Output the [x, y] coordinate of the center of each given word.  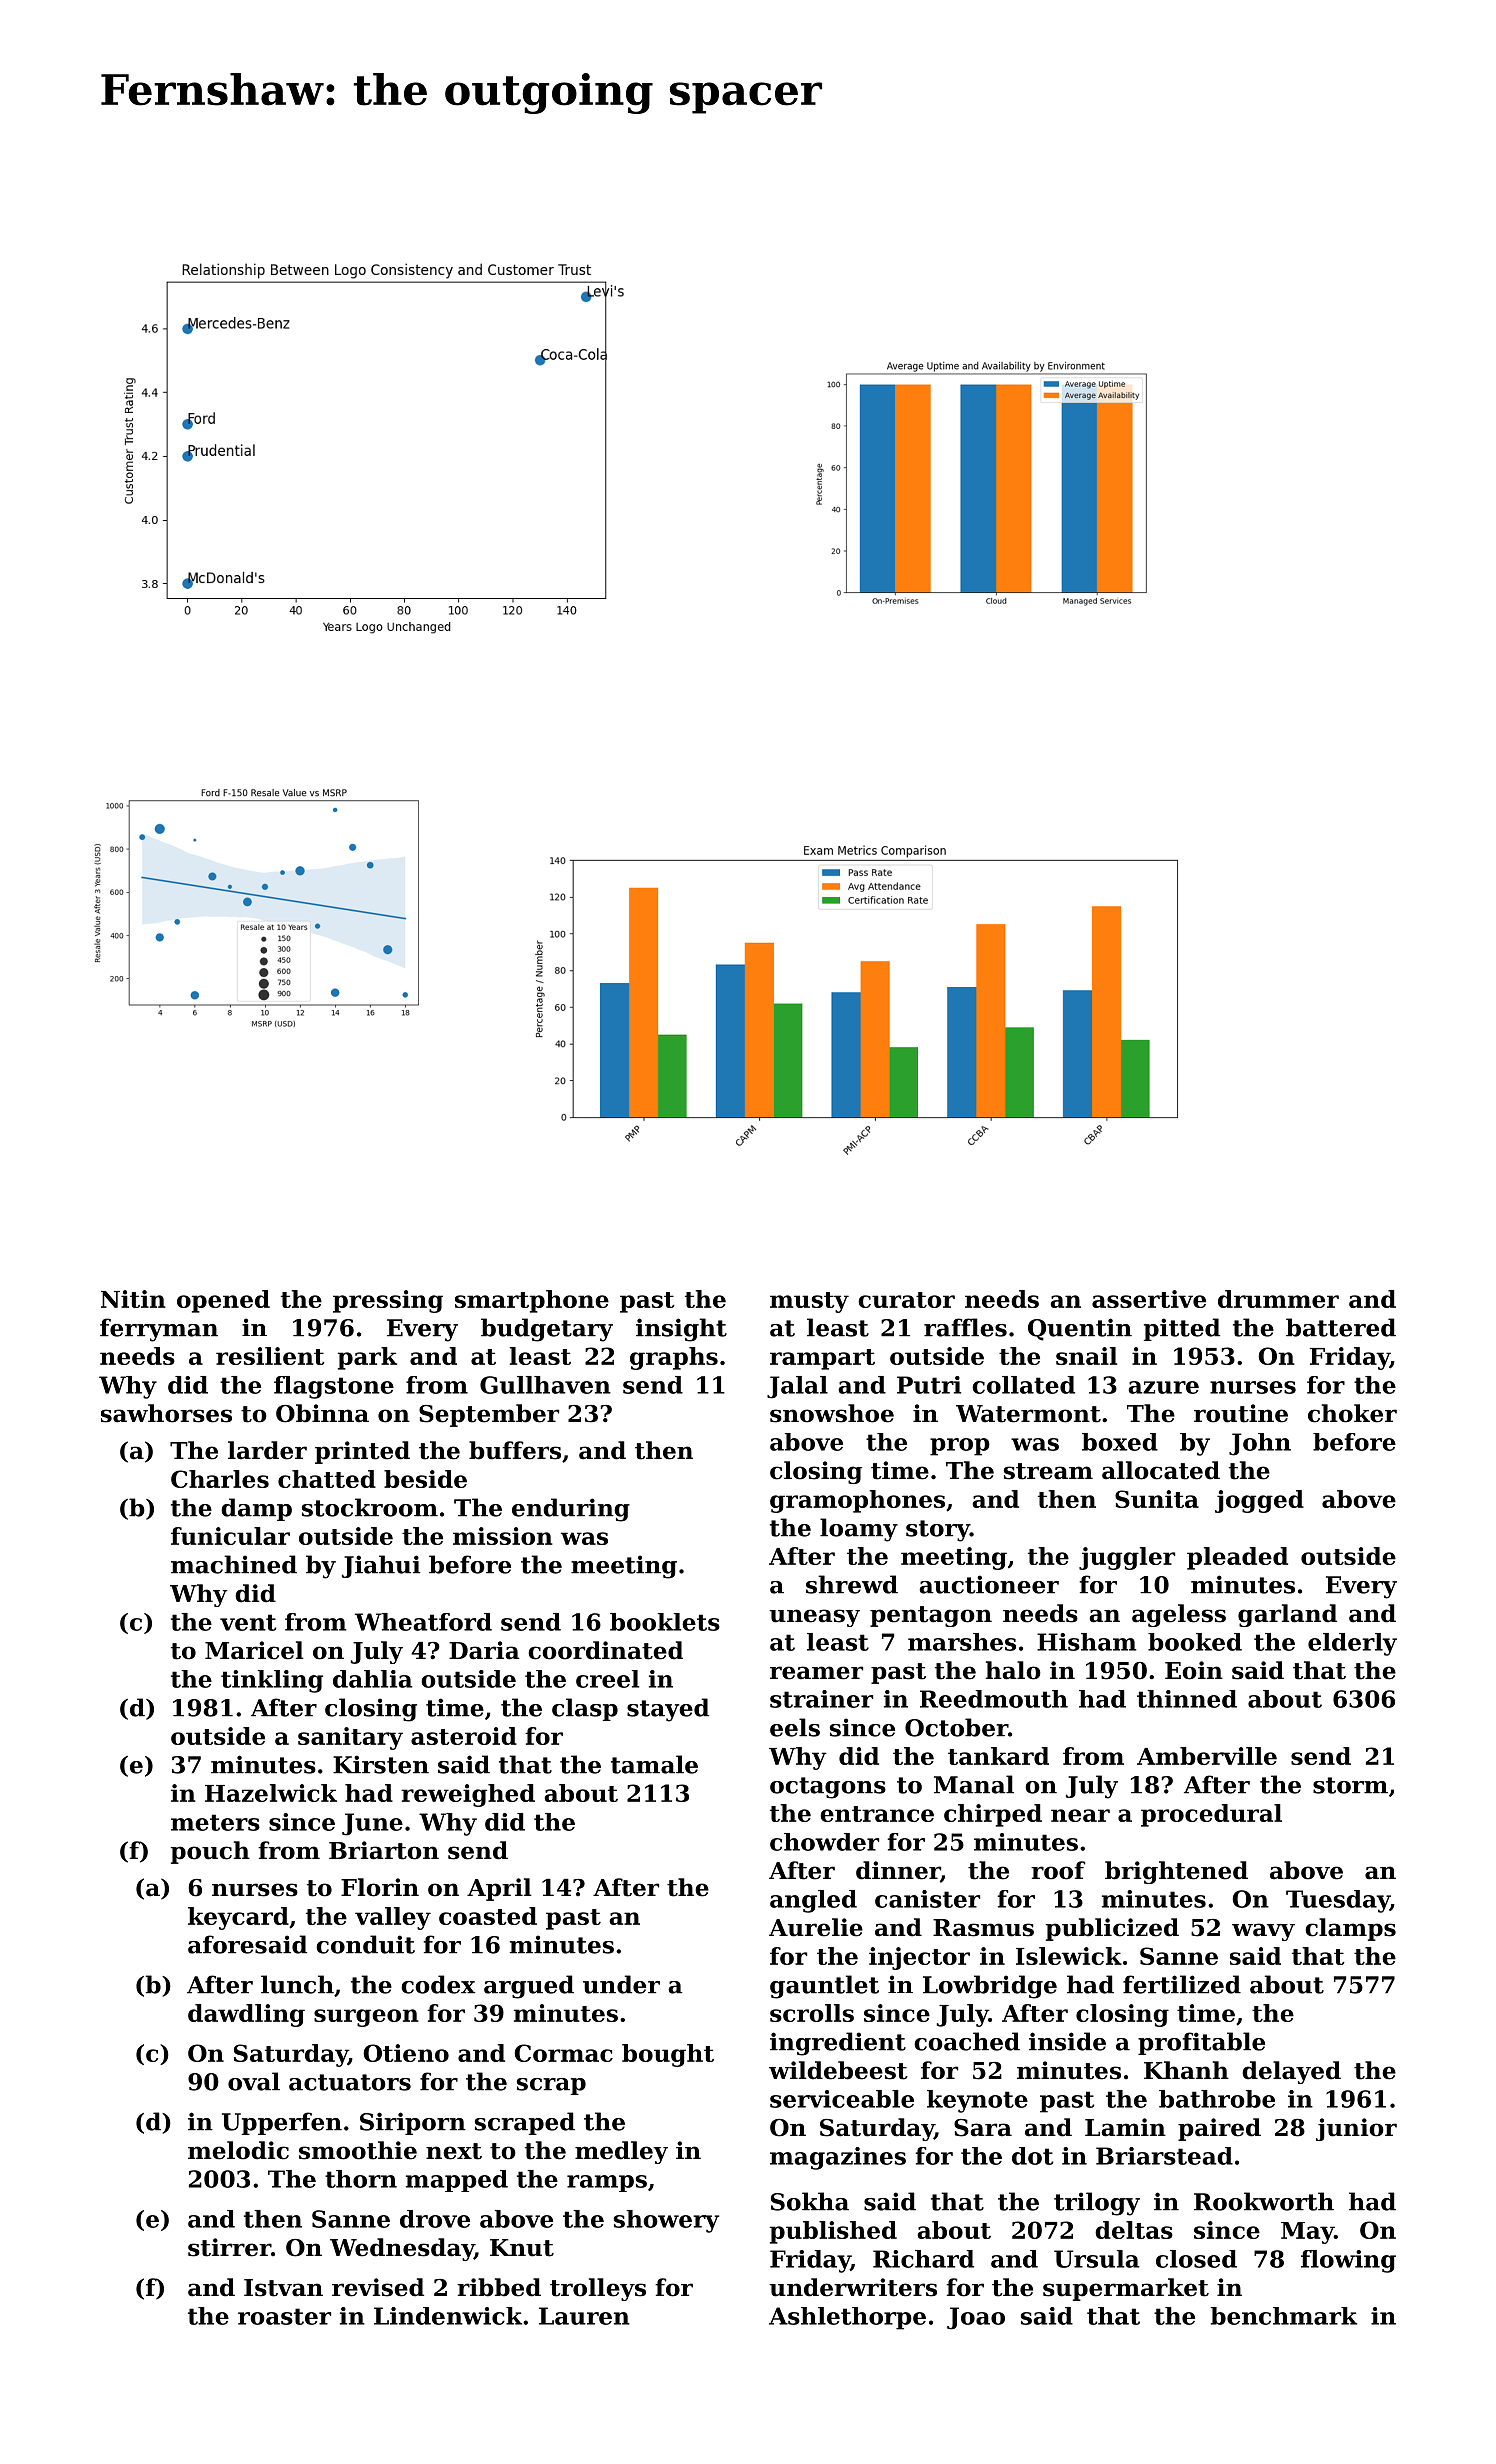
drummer [1278, 1299]
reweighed [468, 1795]
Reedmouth [994, 1699]
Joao [976, 2318]
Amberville [1207, 1756]
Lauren [584, 2316]
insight [681, 1330]
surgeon [366, 2018]
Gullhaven [545, 1385]
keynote [977, 2101]
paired [1219, 2129]
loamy [859, 1530]
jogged [1259, 1501]
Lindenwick [448, 2316]
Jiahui [381, 1566]
